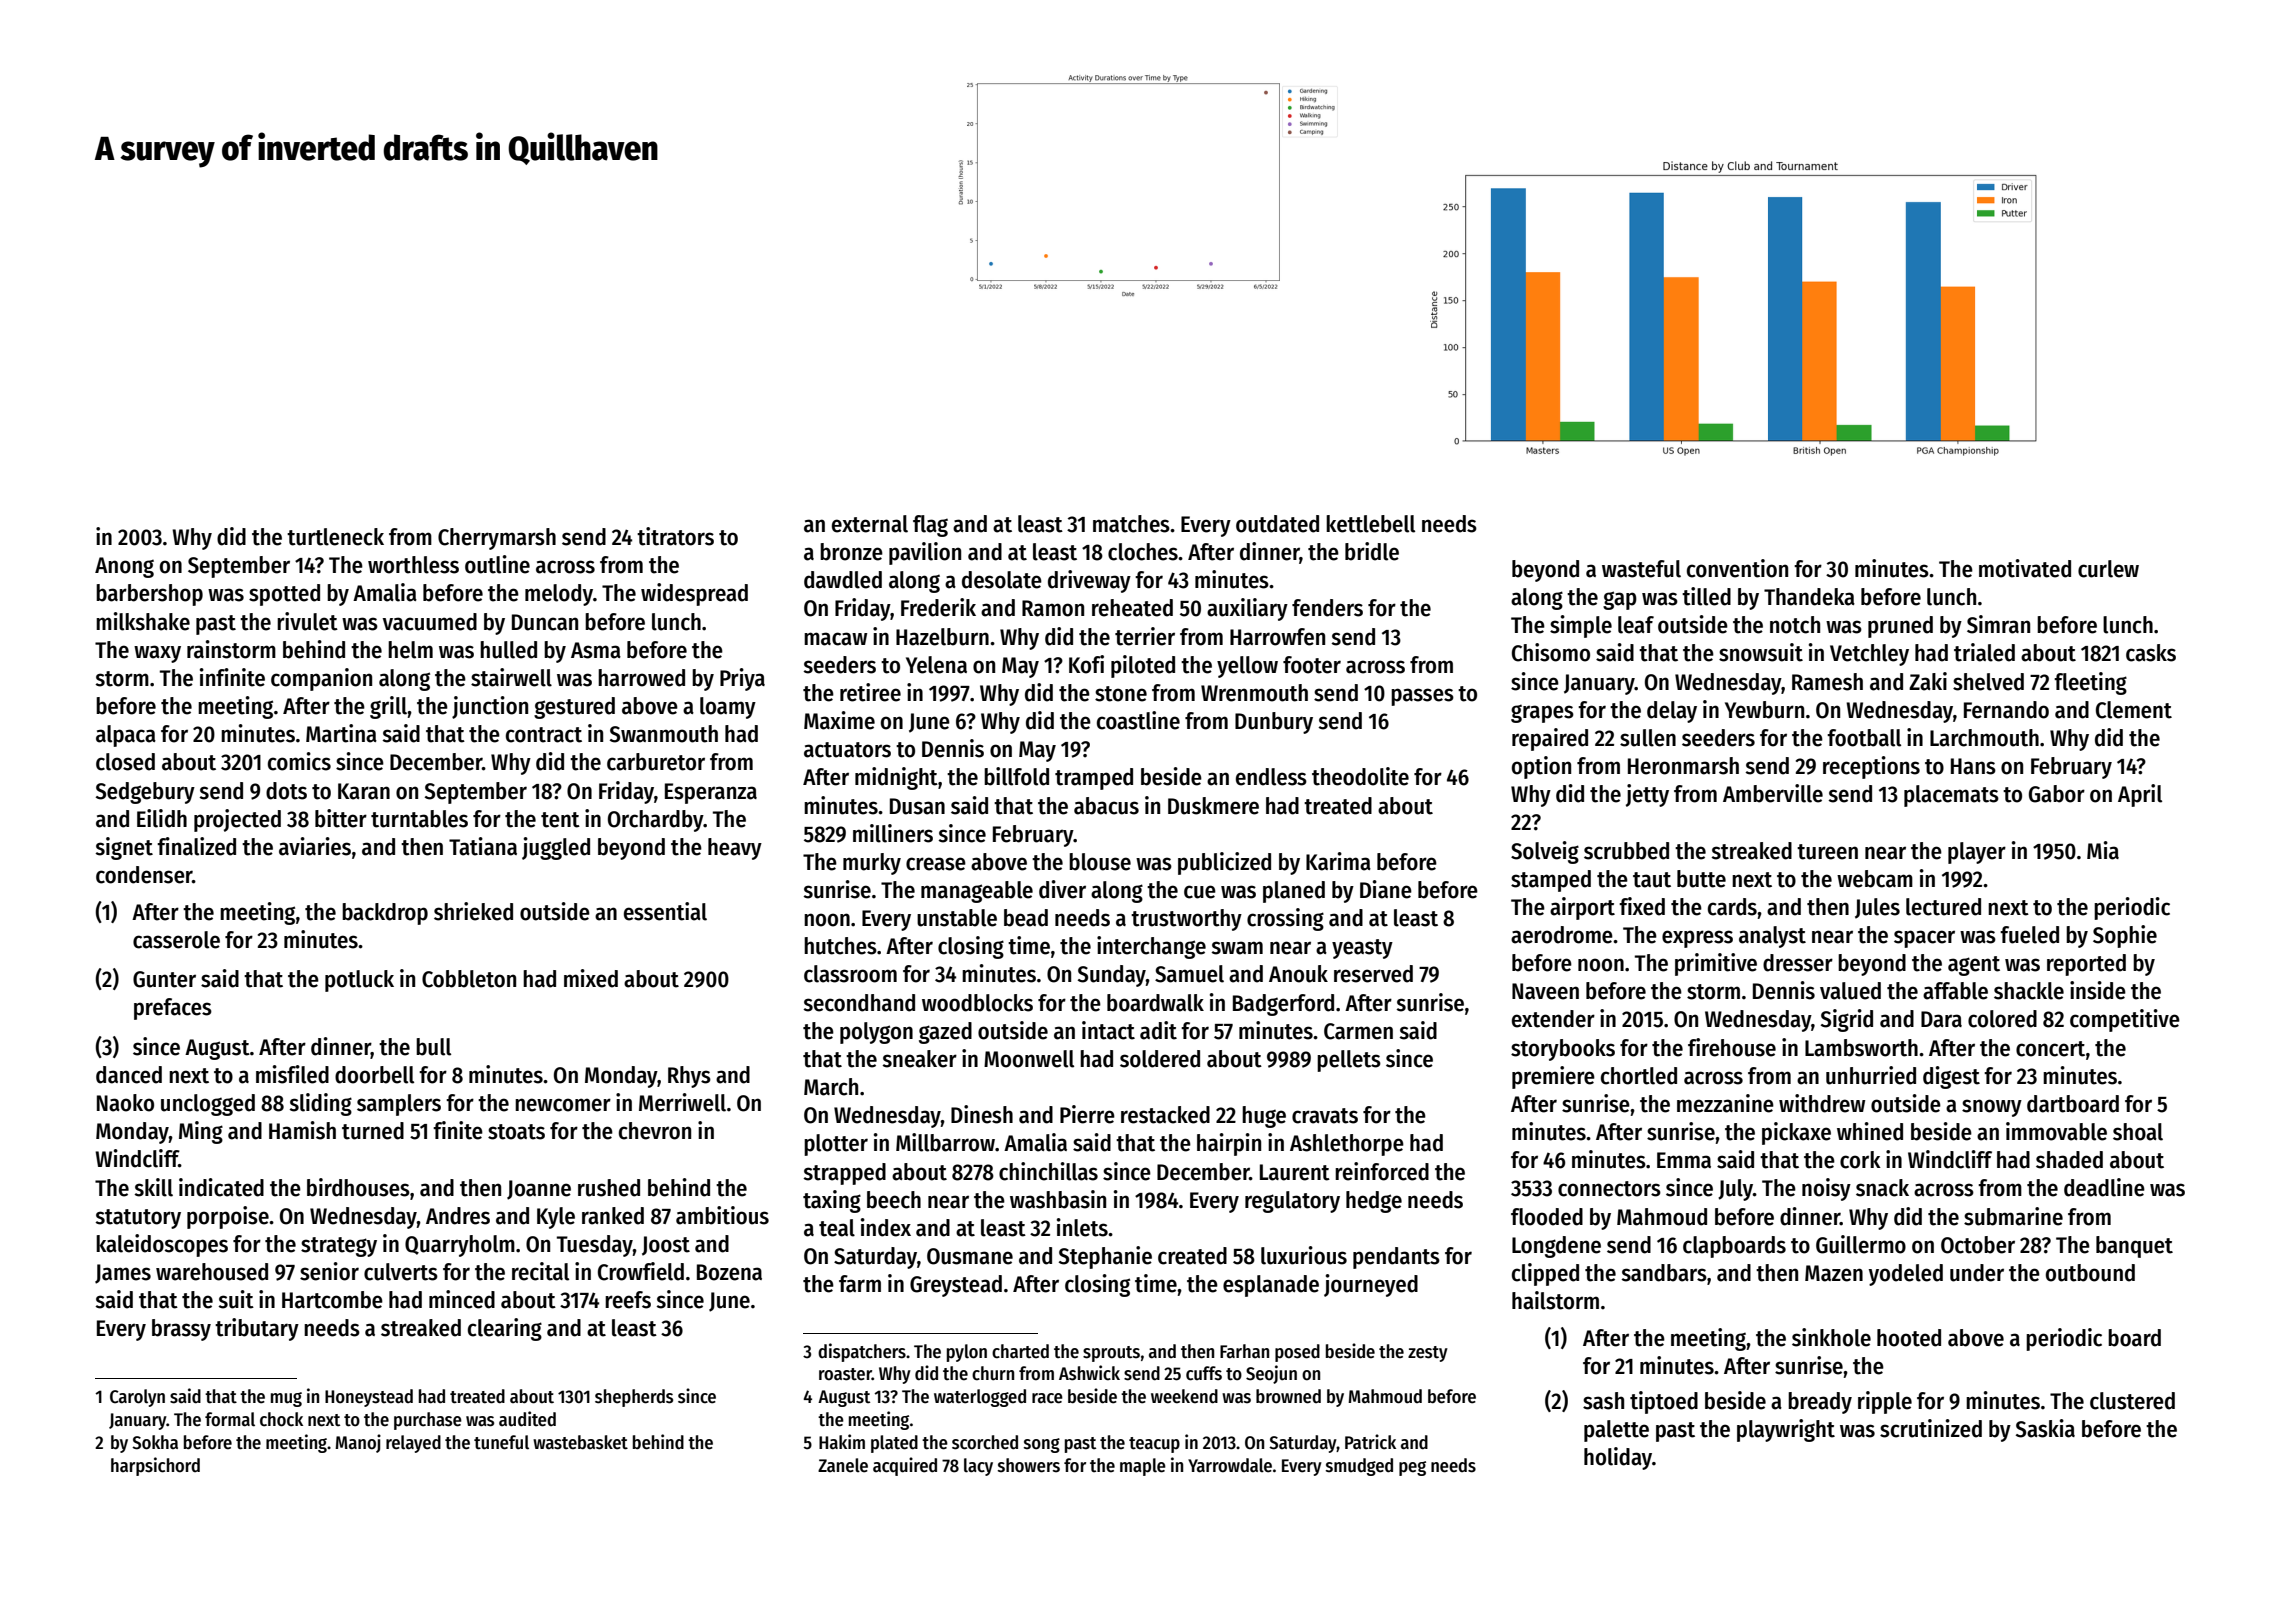 This document has height=1614, width=2282. What do you see at coordinates (1370, 524) in the document?
I see `kettlebell` at bounding box center [1370, 524].
